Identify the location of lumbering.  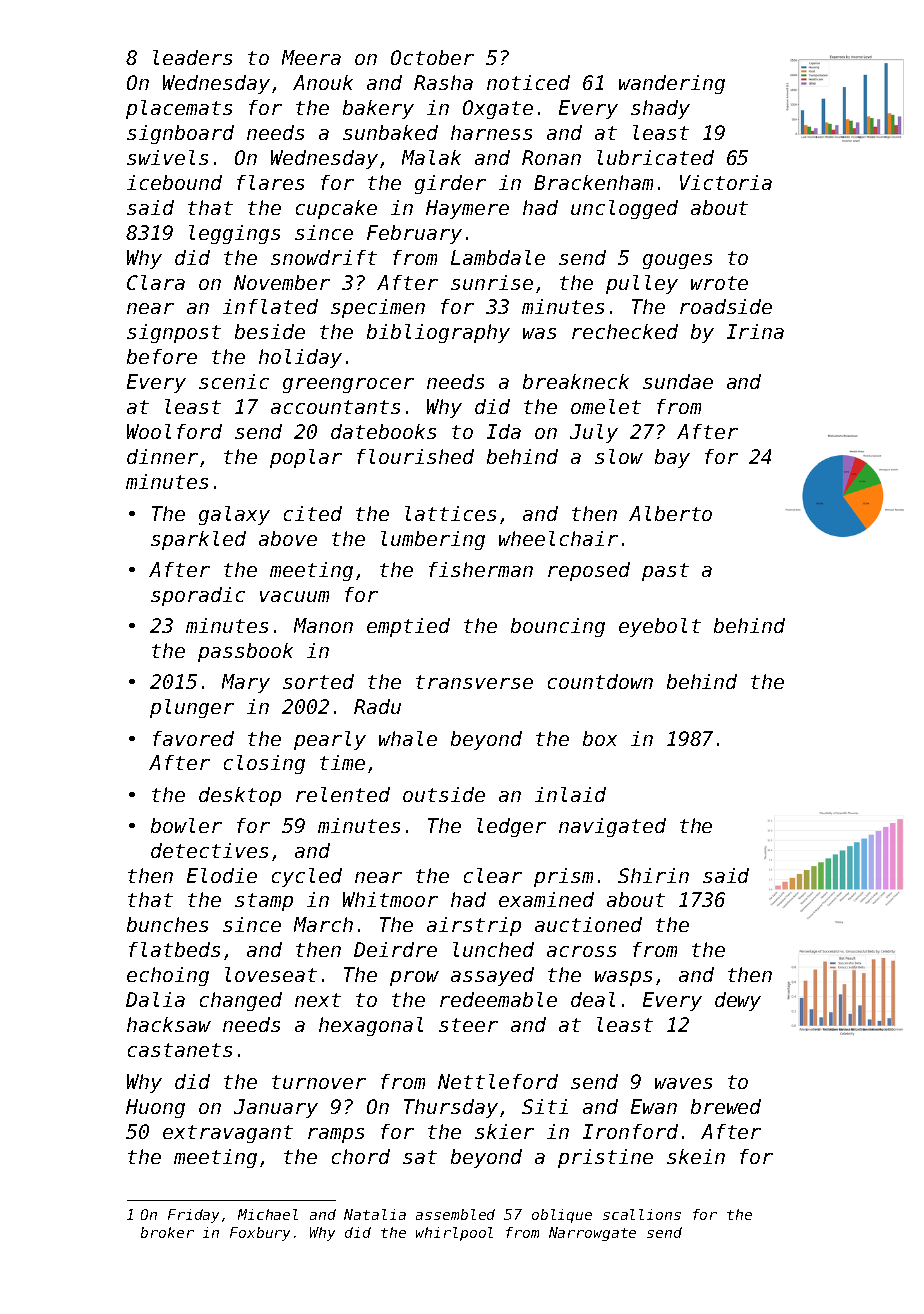
(433, 540).
